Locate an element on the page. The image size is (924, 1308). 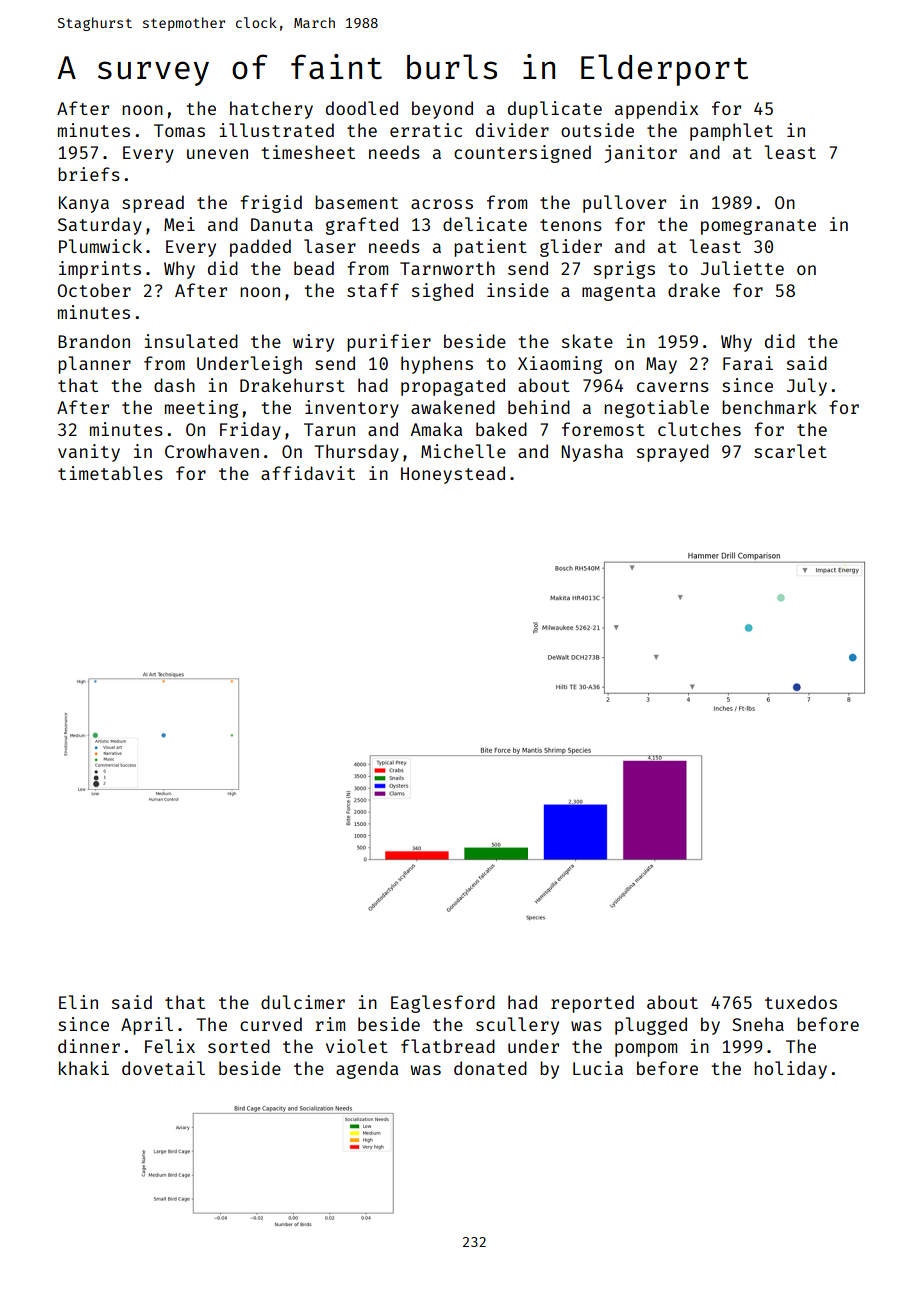
donated is located at coordinates (490, 1068).
